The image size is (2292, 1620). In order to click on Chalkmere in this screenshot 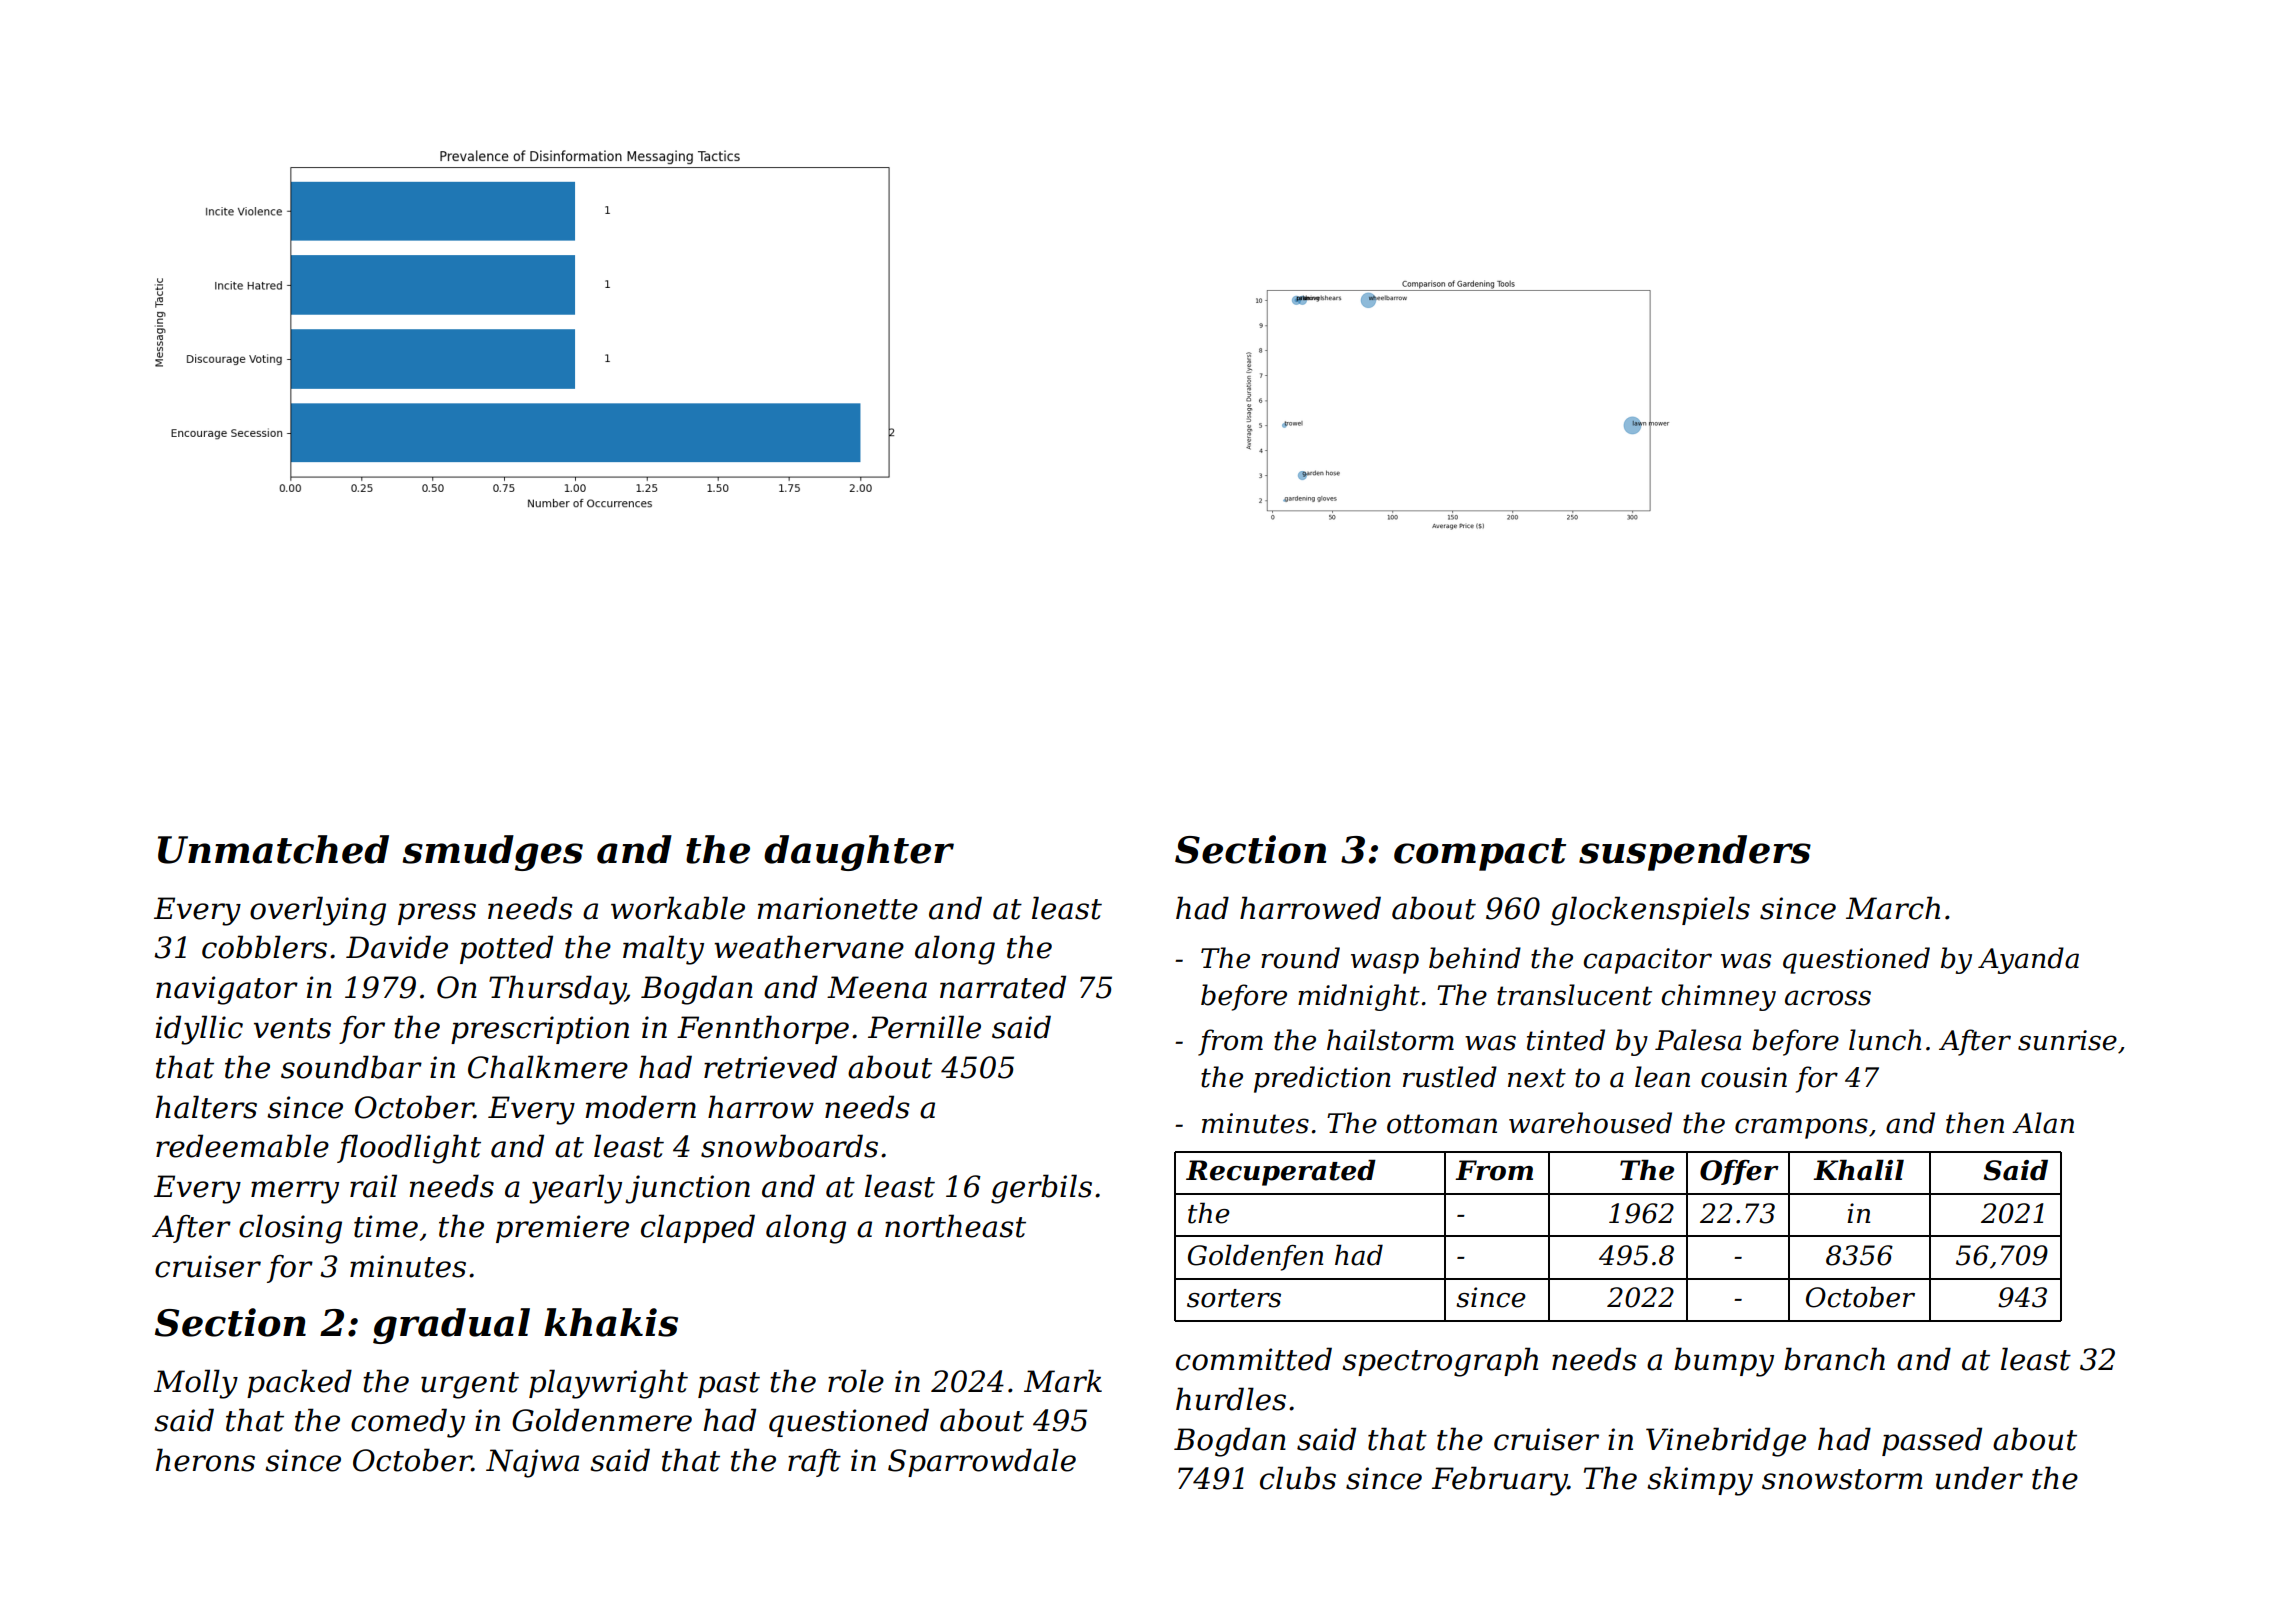, I will do `click(548, 1067)`.
